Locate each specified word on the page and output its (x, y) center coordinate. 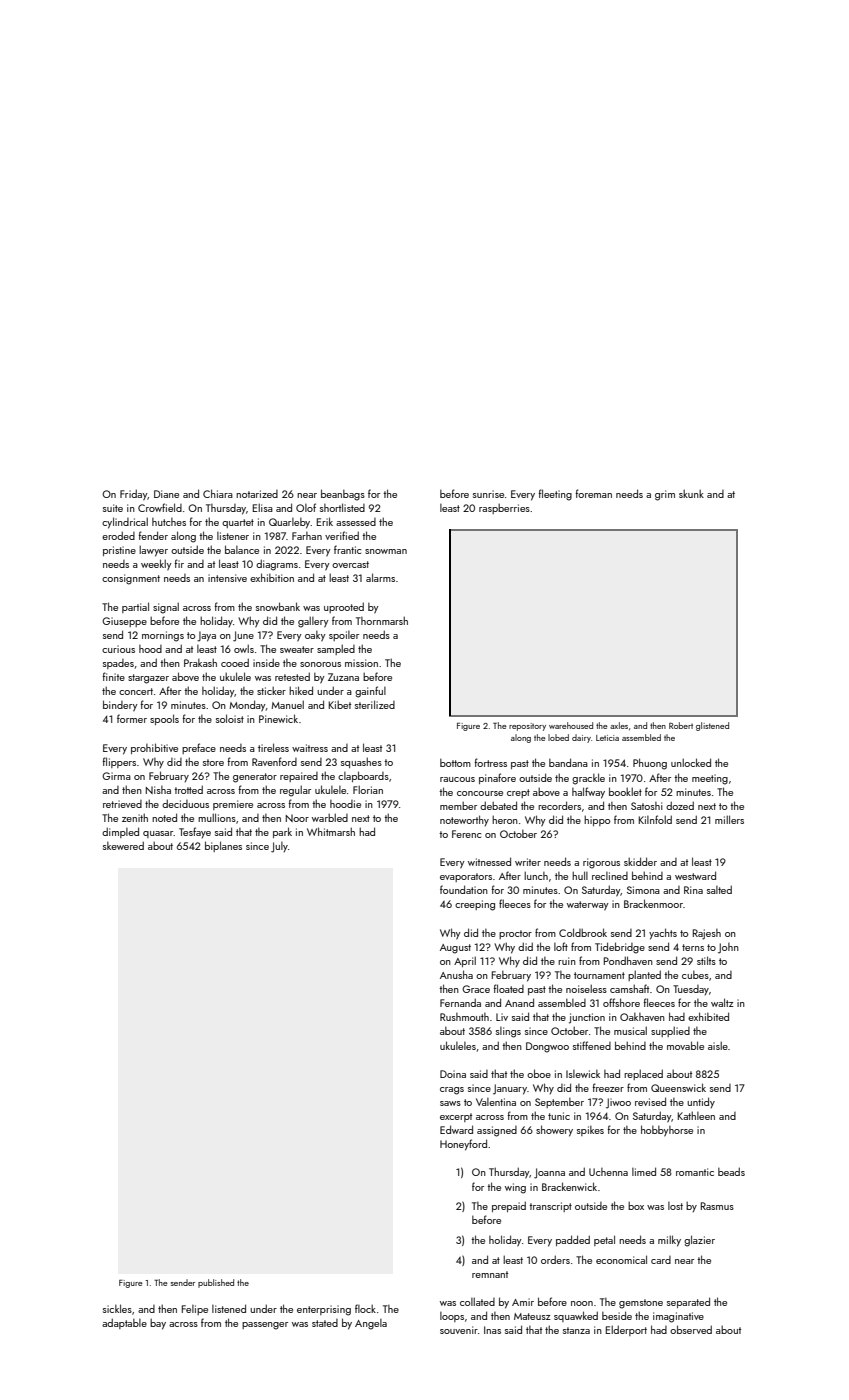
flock (365, 1308)
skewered (123, 845)
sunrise (488, 494)
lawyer (153, 551)
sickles (117, 1308)
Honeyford (463, 1145)
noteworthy (464, 820)
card (661, 1260)
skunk (691, 494)
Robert (681, 725)
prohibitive (154, 748)
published (216, 1283)
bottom (455, 763)
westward (695, 875)
